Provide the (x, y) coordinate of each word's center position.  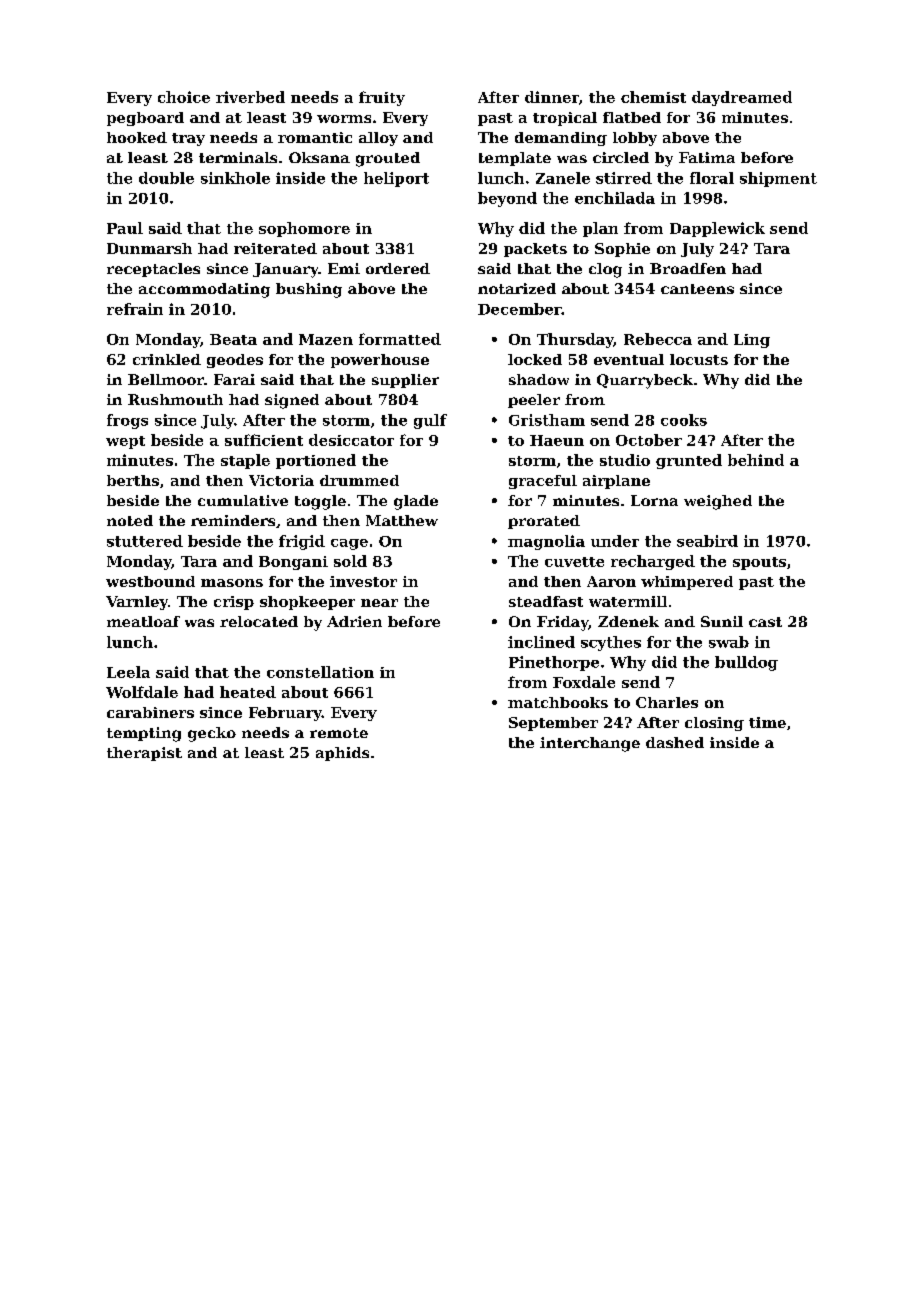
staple (245, 461)
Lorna (654, 500)
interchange (590, 744)
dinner (552, 97)
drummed (359, 480)
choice (184, 97)
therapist (144, 754)
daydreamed (742, 98)
